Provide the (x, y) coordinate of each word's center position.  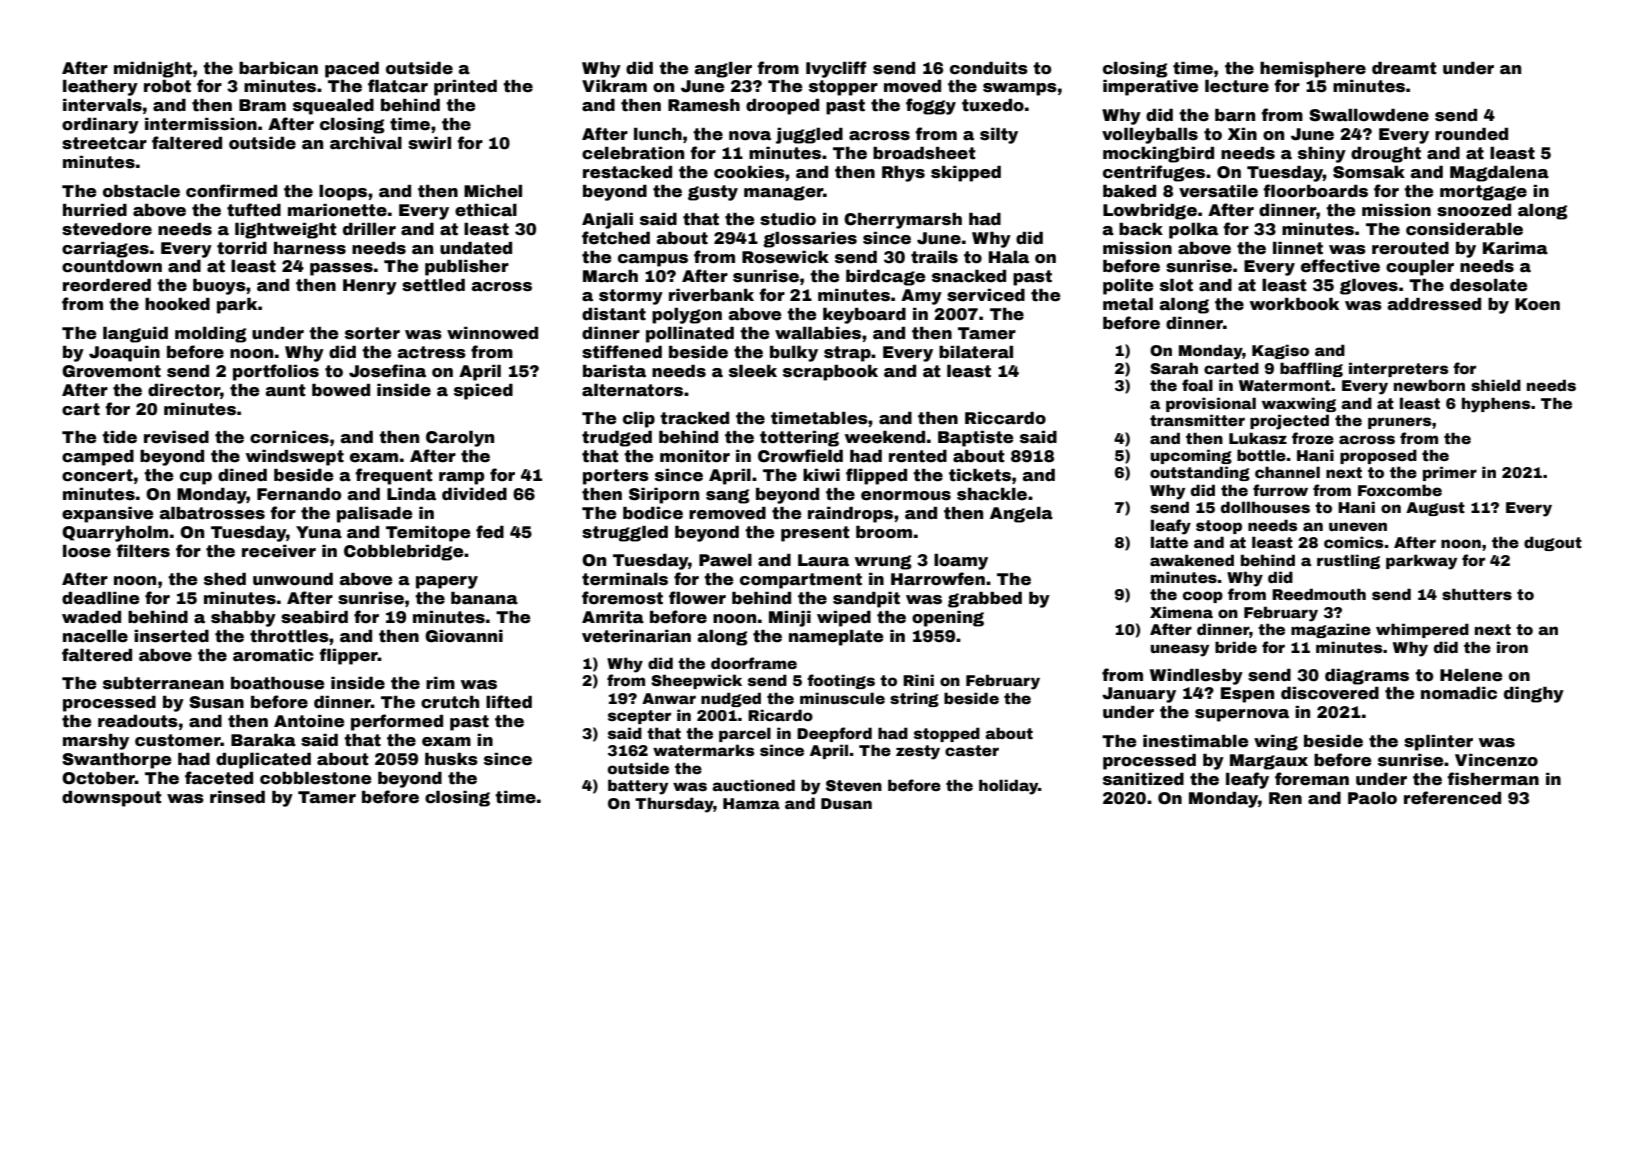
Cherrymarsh (903, 221)
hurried (95, 210)
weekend (885, 437)
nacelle (95, 636)
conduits (989, 68)
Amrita (613, 617)
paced (352, 70)
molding (211, 335)
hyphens (1496, 405)
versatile (1218, 191)
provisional (1211, 404)
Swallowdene (1369, 115)
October (98, 778)
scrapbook (830, 373)
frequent (394, 476)
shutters (1477, 594)
